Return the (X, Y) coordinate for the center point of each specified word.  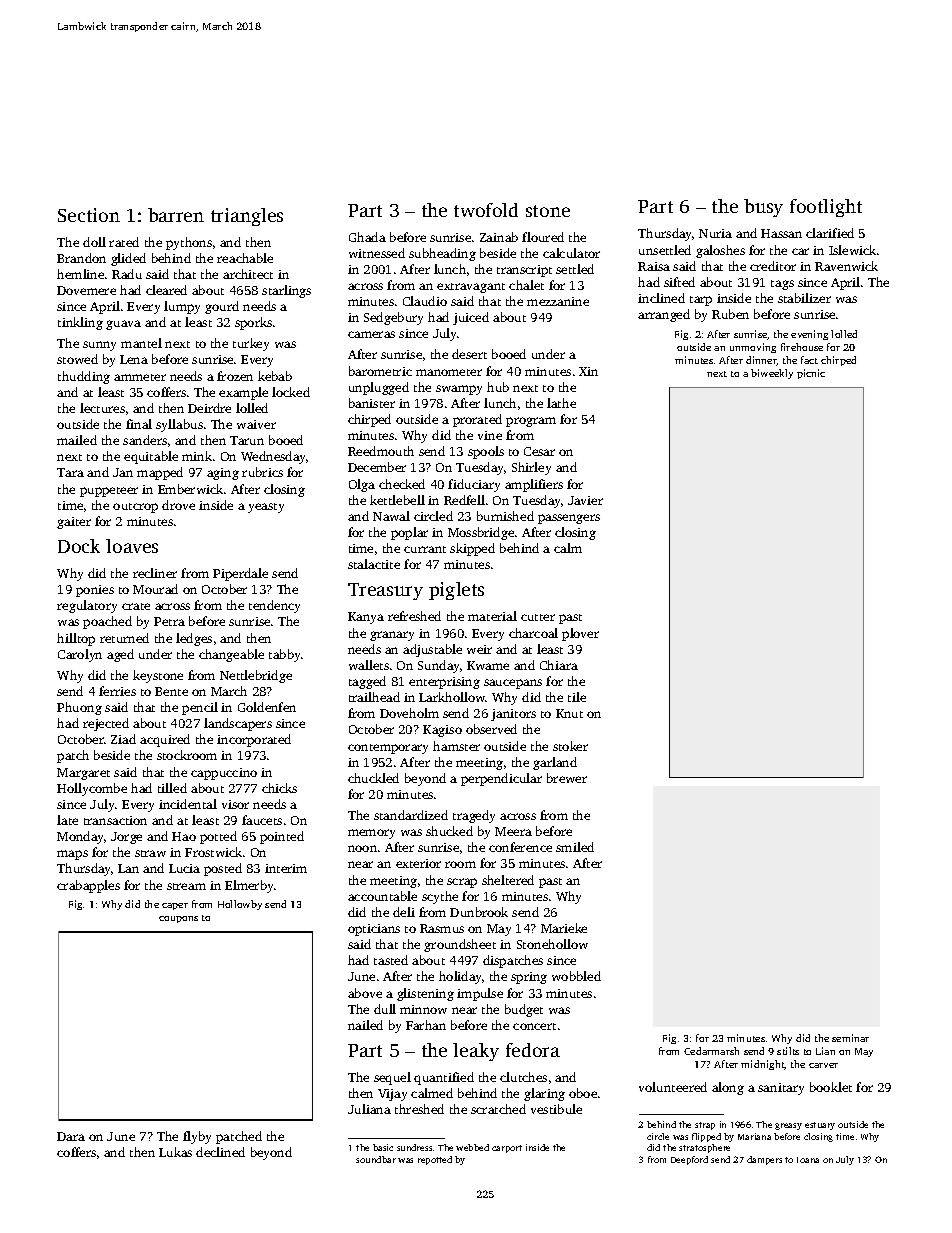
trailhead (374, 697)
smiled (575, 847)
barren (176, 215)
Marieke (564, 928)
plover (580, 634)
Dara (71, 1136)
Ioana (808, 1160)
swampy (459, 390)
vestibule (556, 1109)
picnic (811, 374)
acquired (165, 740)
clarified (830, 233)
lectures (102, 408)
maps (72, 855)
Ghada (367, 237)
